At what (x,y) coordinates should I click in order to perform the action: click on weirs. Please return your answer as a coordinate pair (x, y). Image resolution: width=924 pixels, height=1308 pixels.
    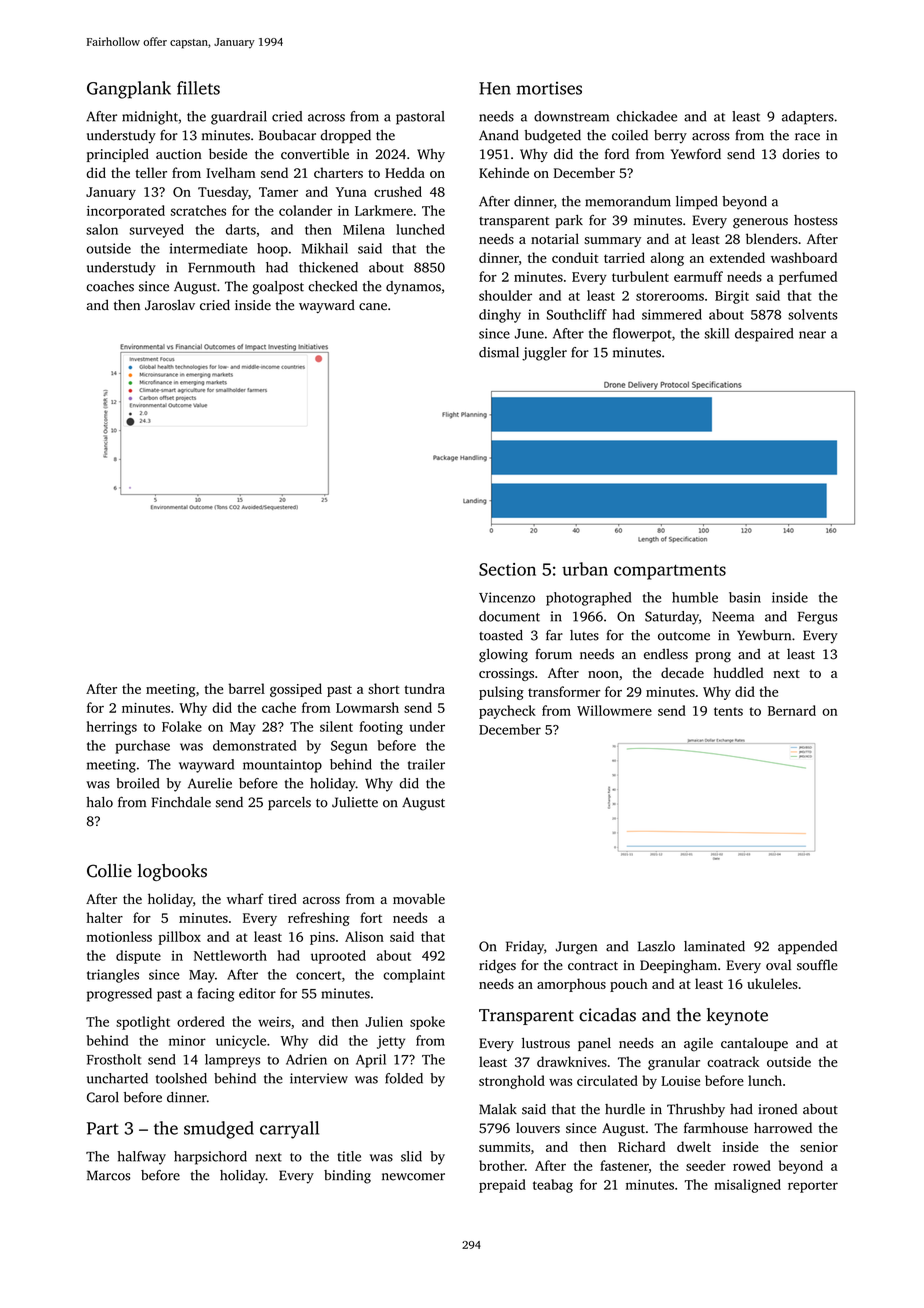
    Looking at the image, I should click on (274, 1022).
